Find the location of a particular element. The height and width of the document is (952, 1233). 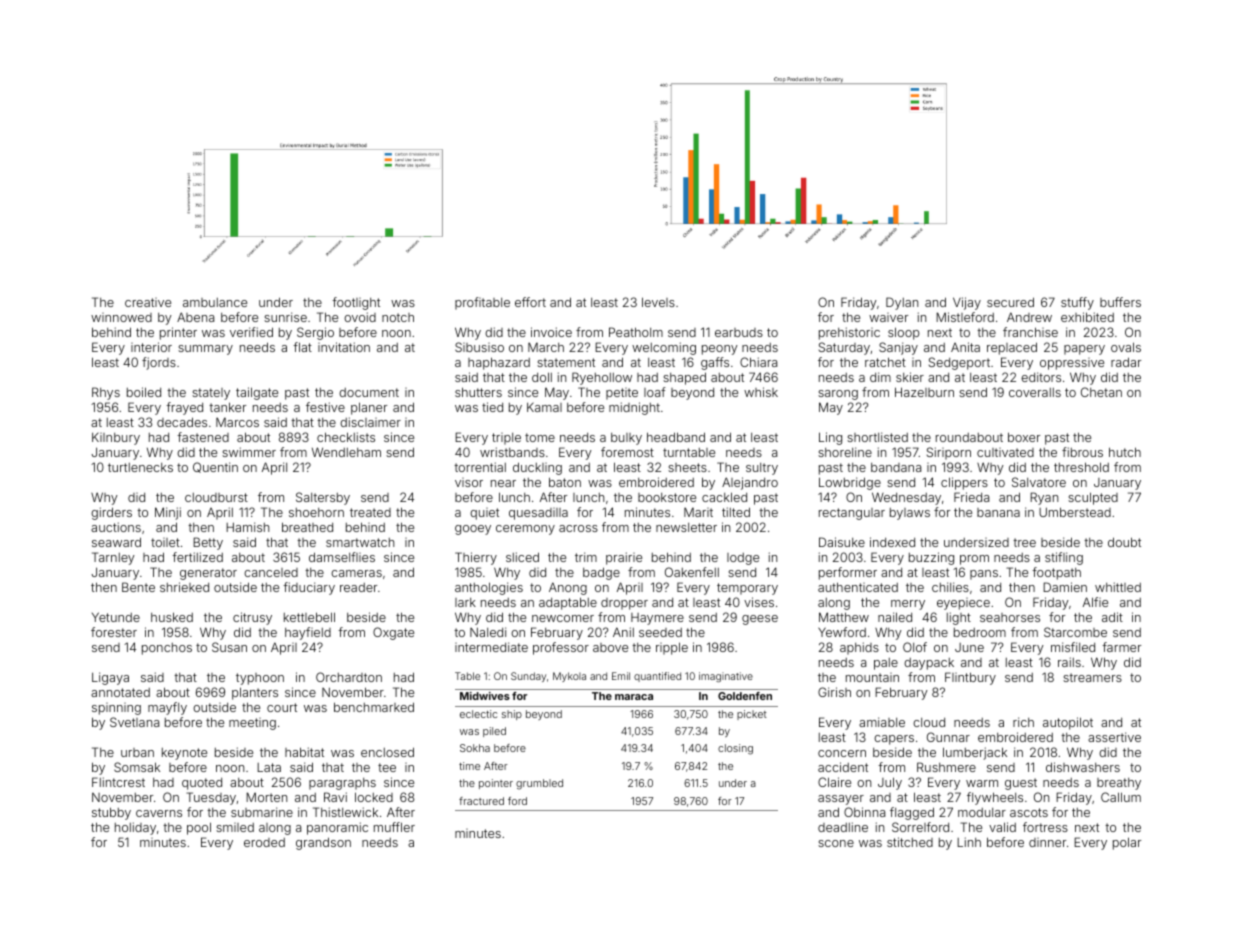

buffers is located at coordinates (1120, 302).
